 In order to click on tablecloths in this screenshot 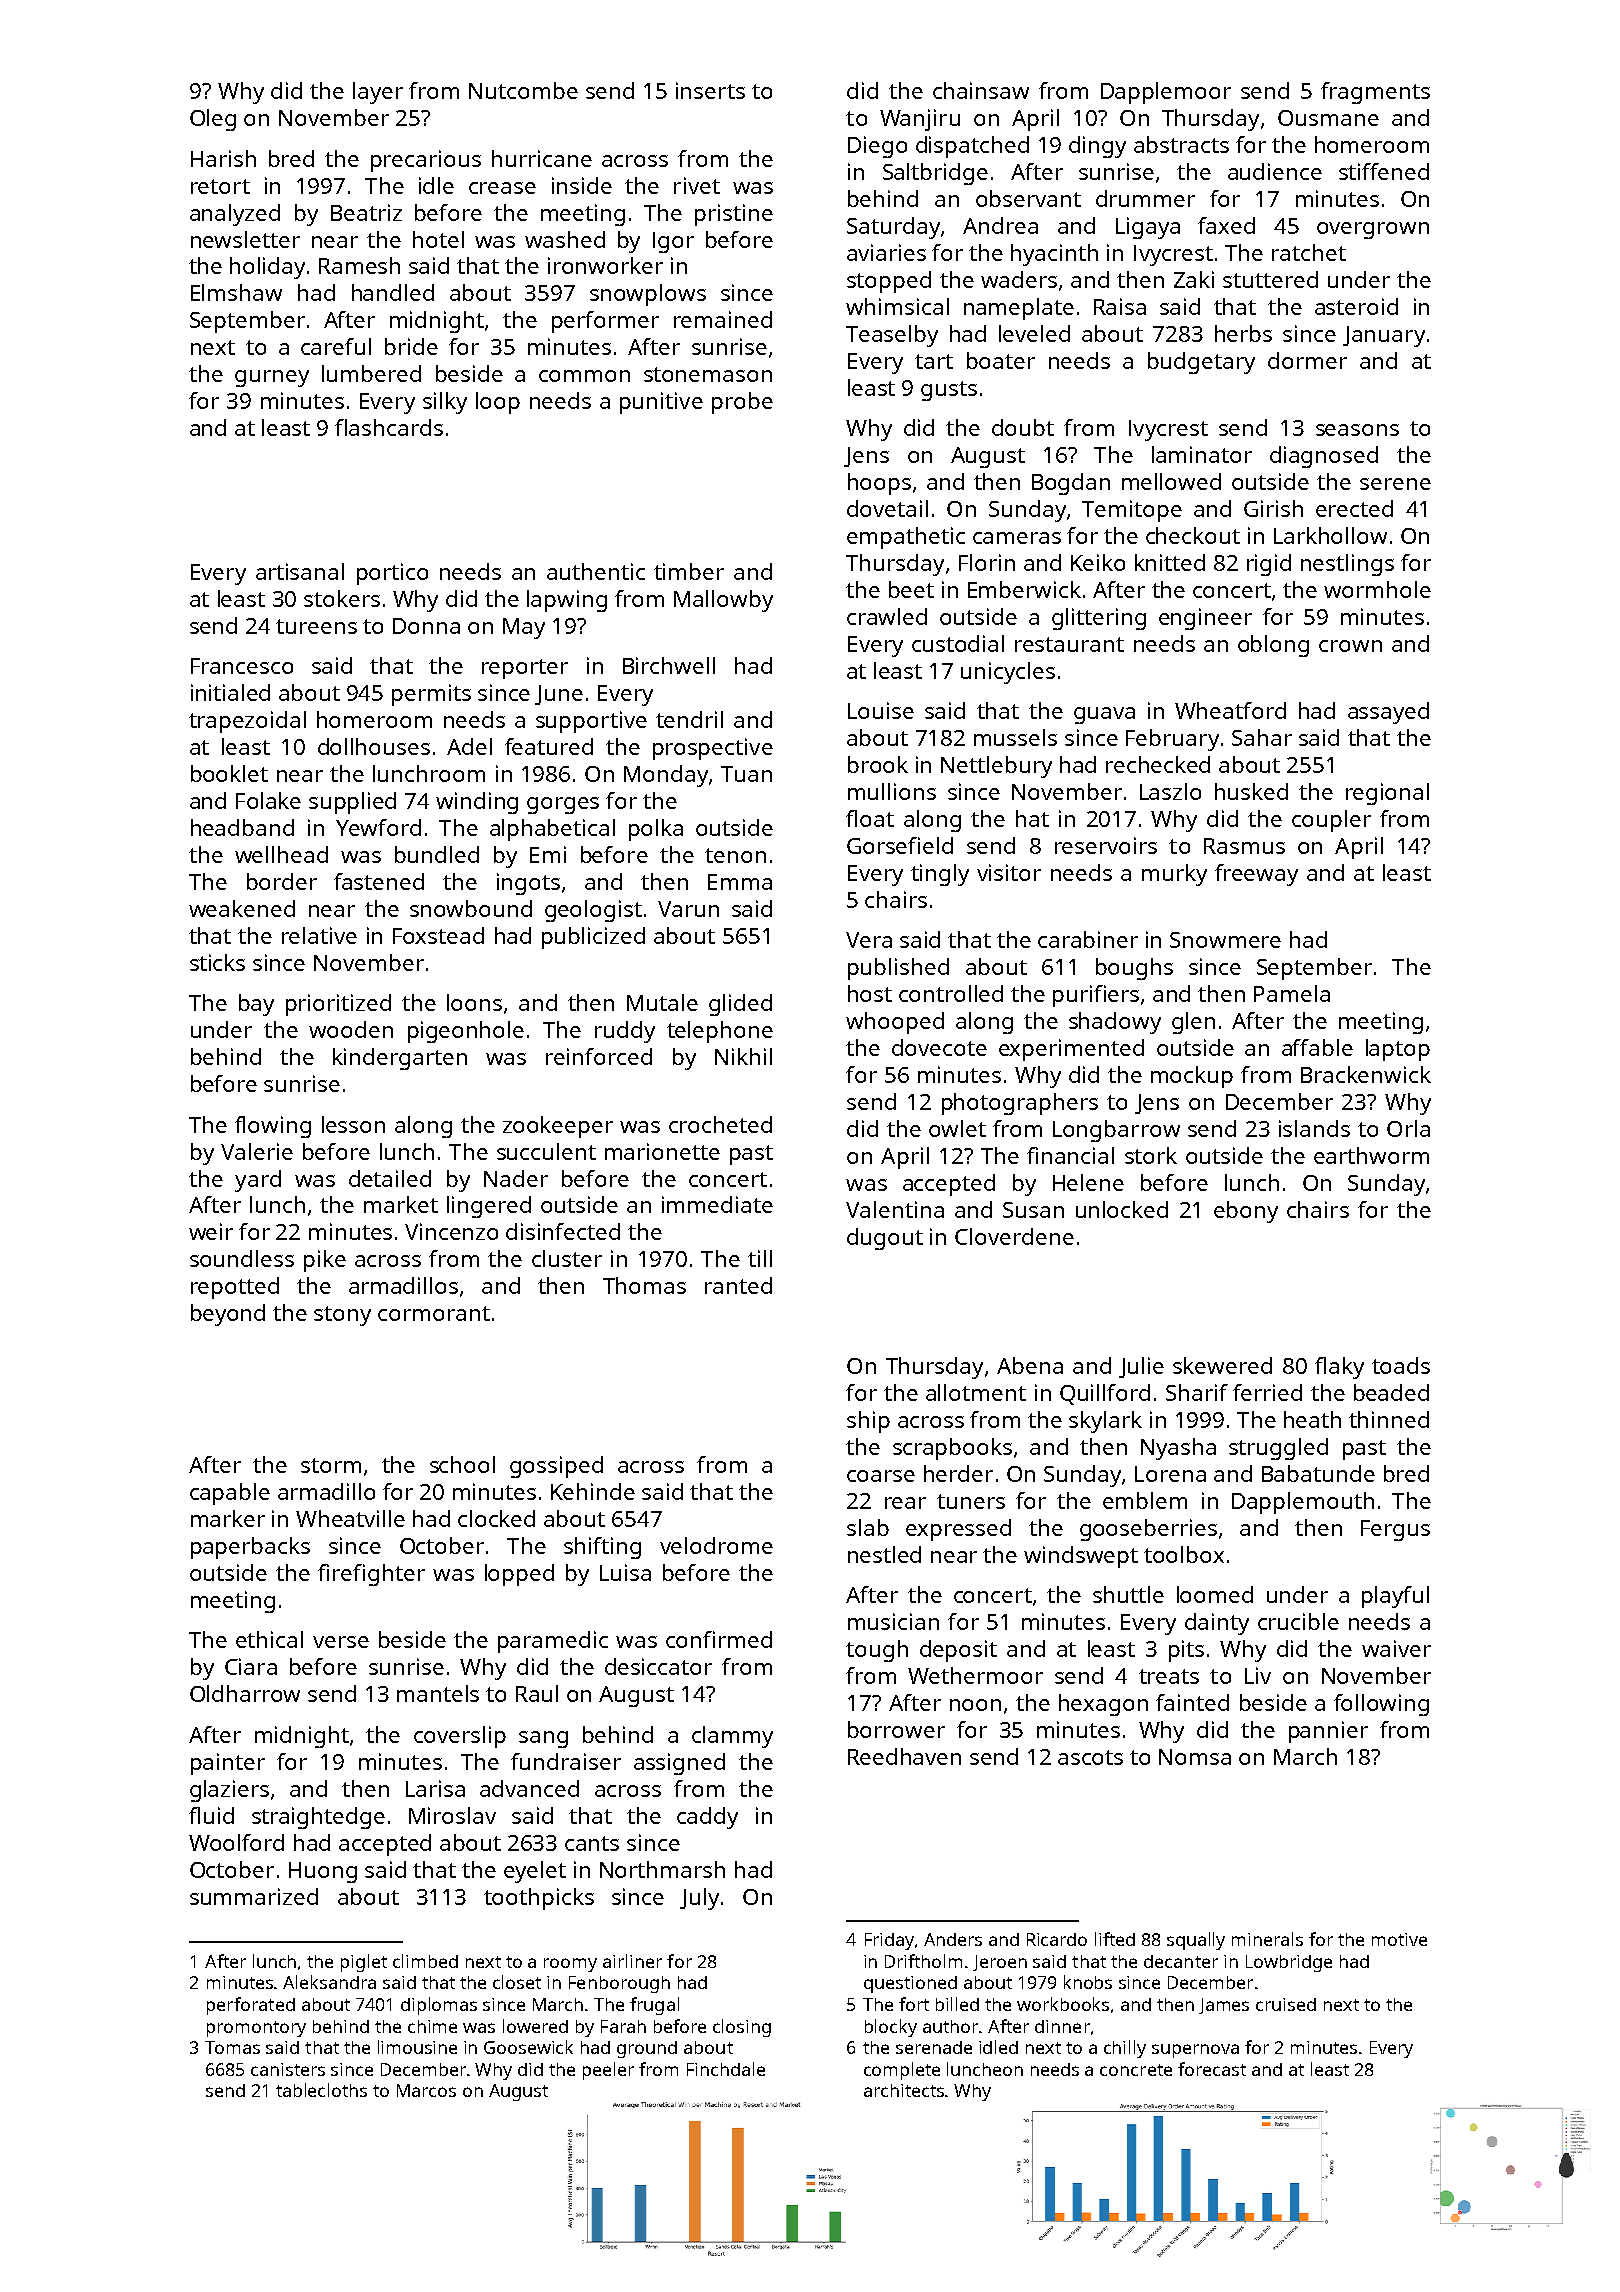, I will do `click(321, 2090)`.
